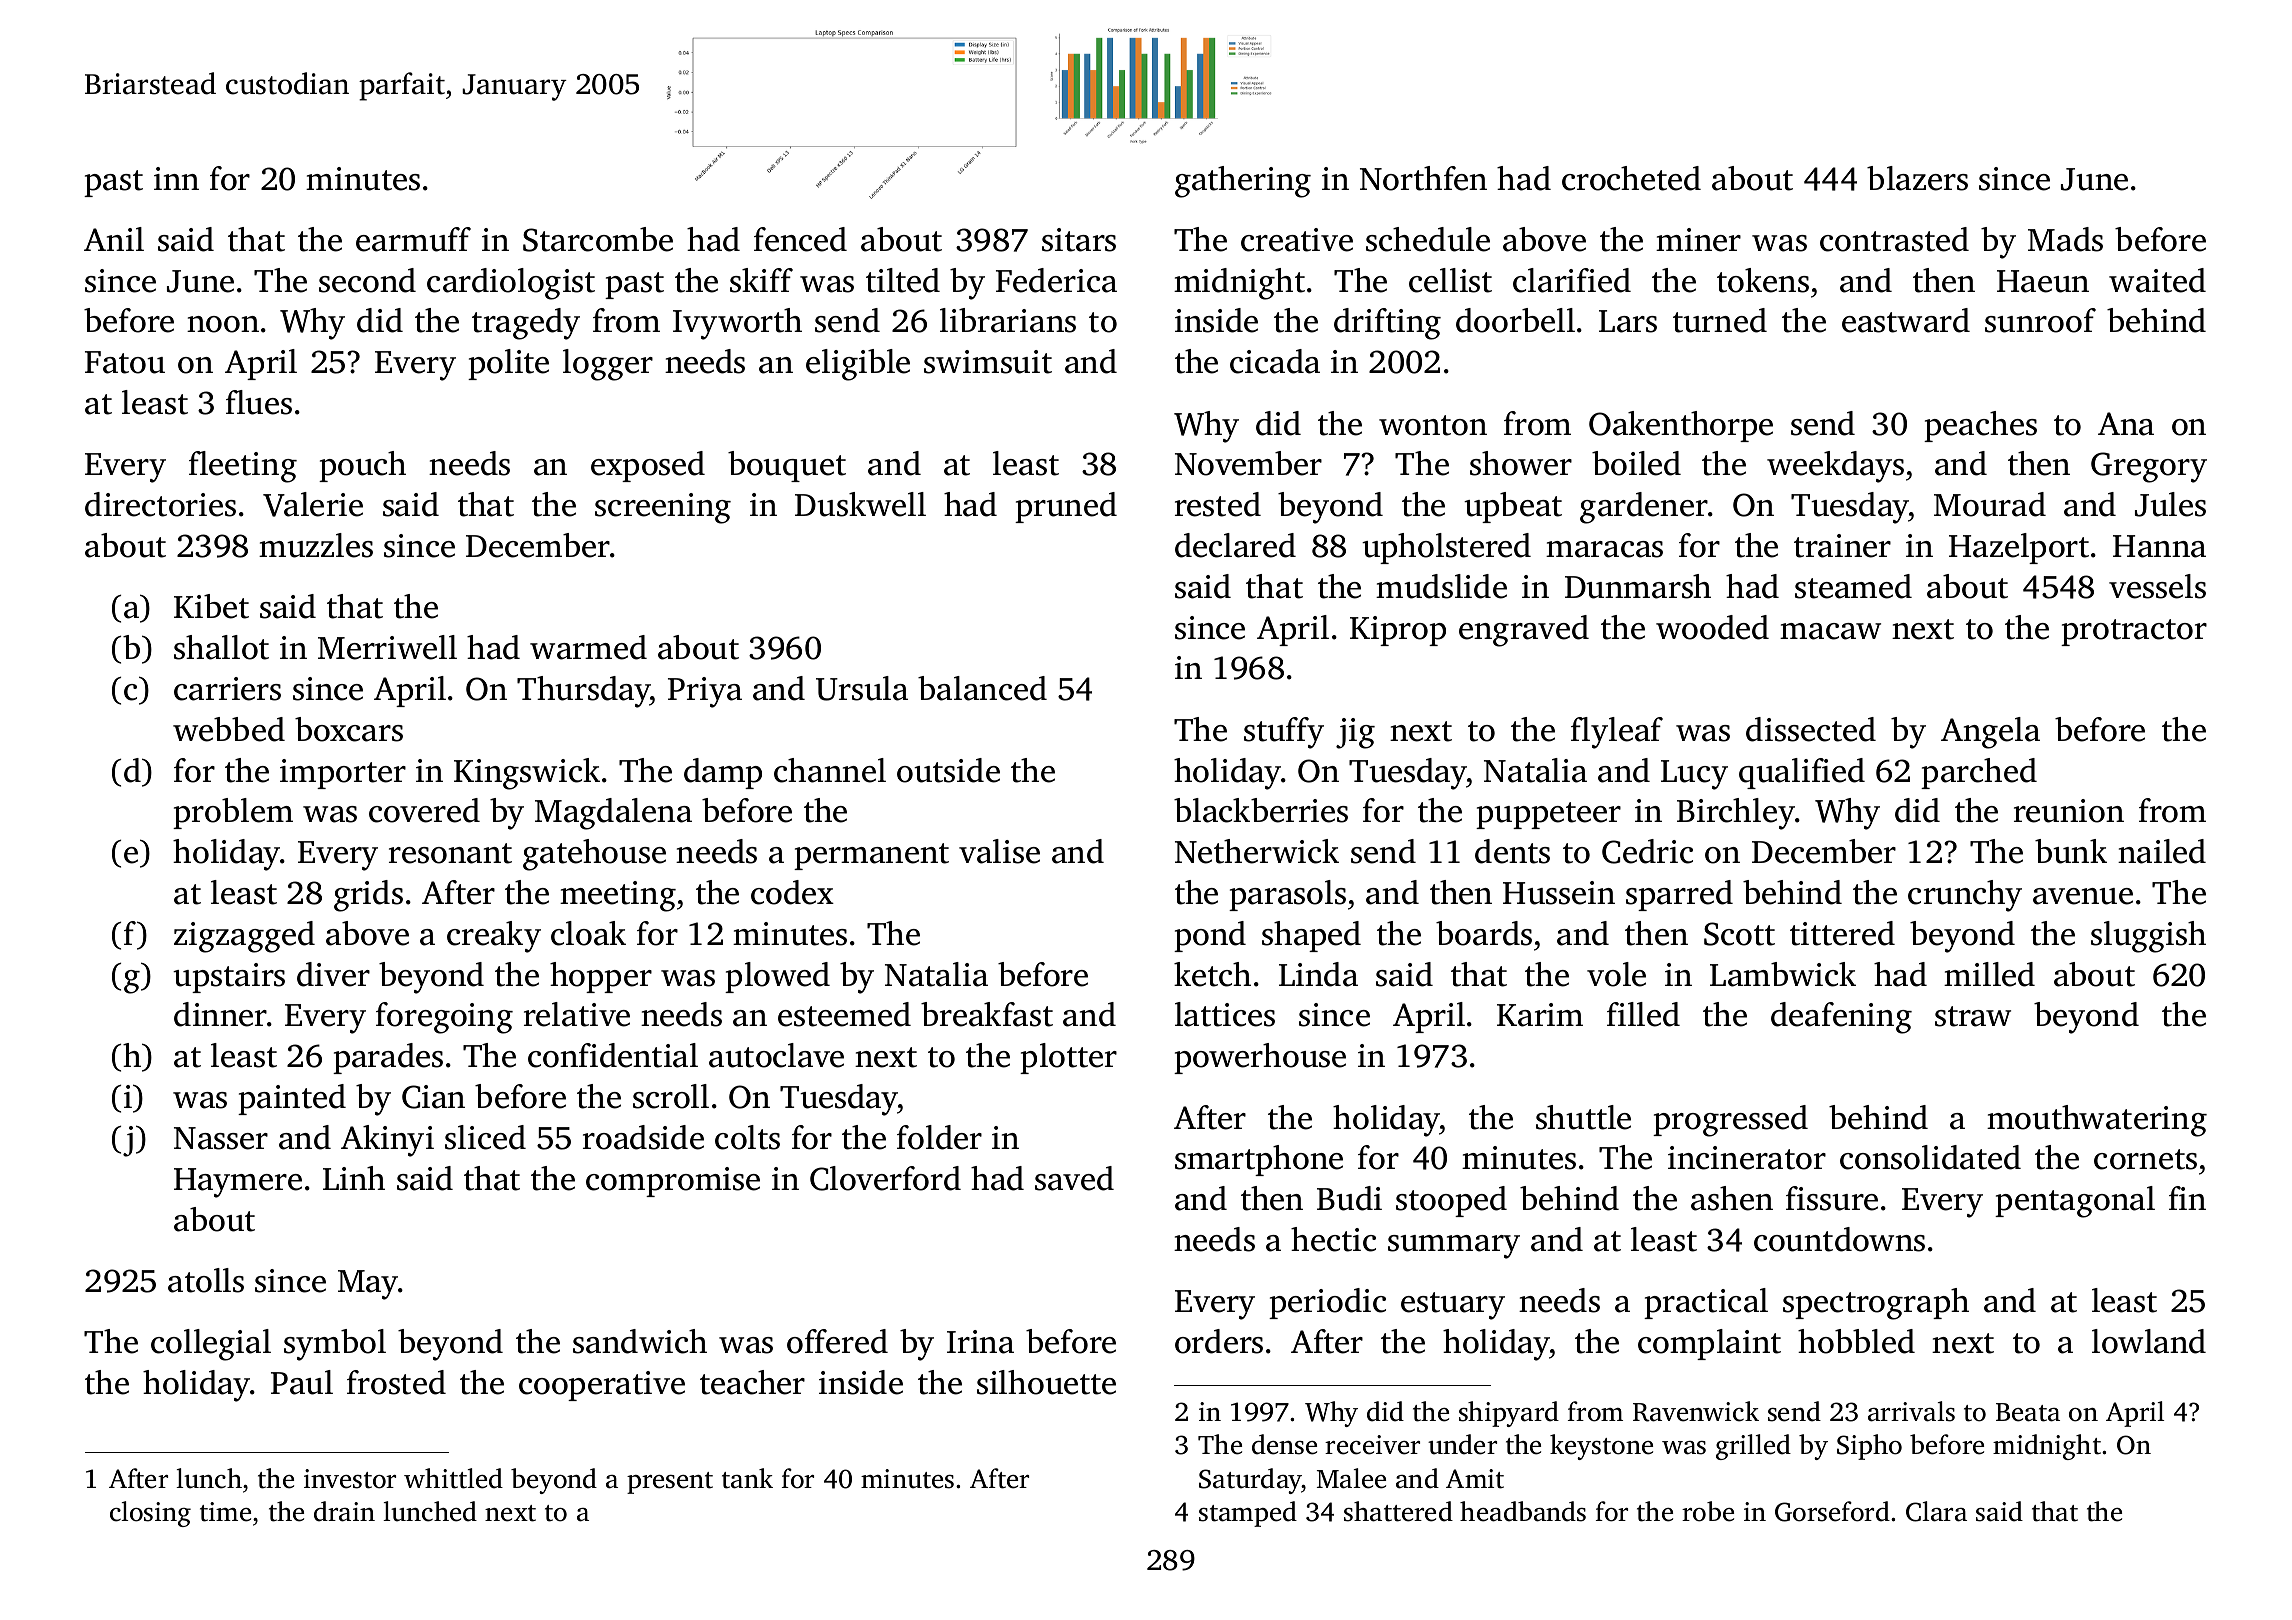 The width and height of the page is (2292, 1620). What do you see at coordinates (1441, 586) in the page?
I see `mudslide` at bounding box center [1441, 586].
